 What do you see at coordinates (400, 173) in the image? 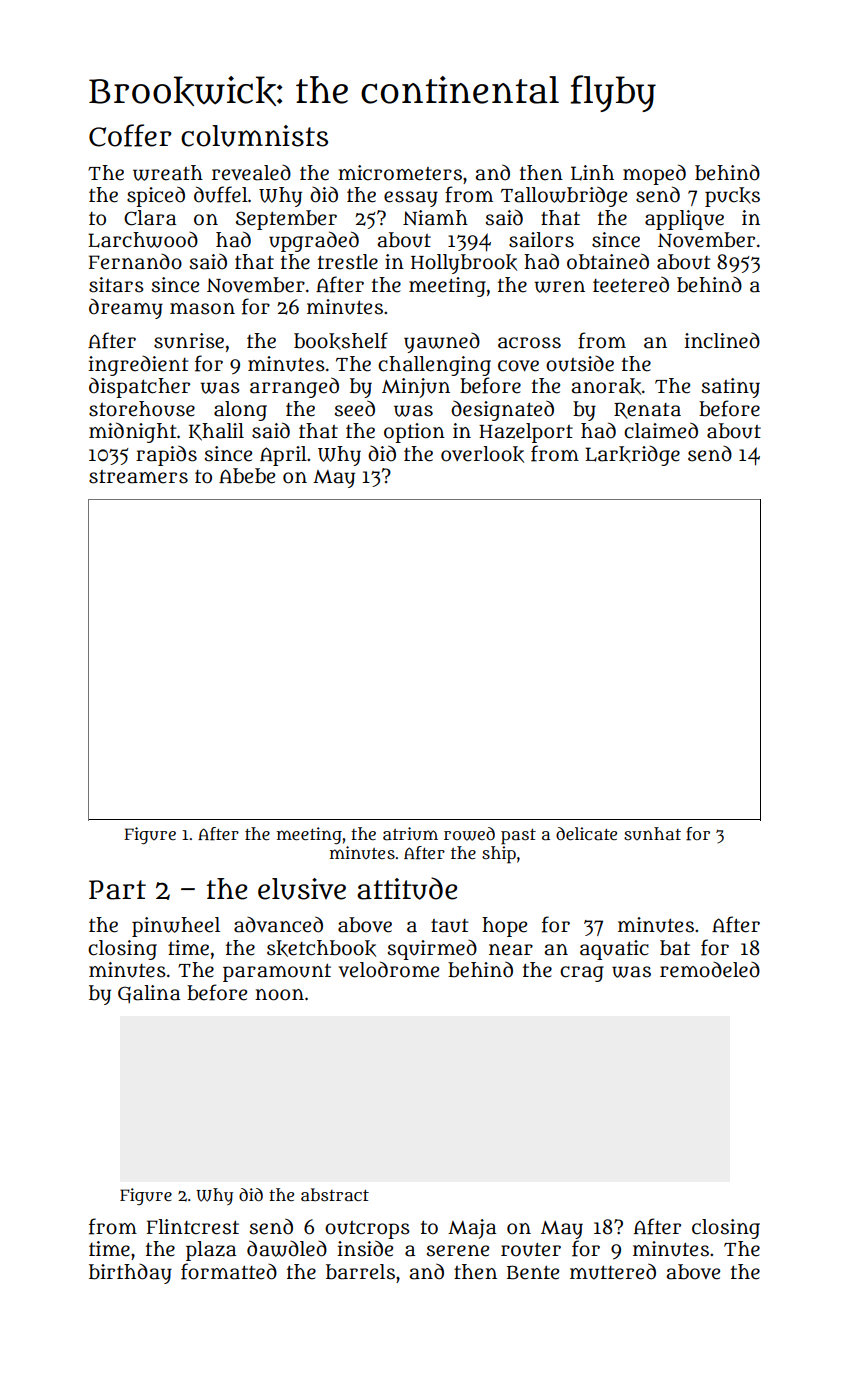
I see `micrometers` at bounding box center [400, 173].
